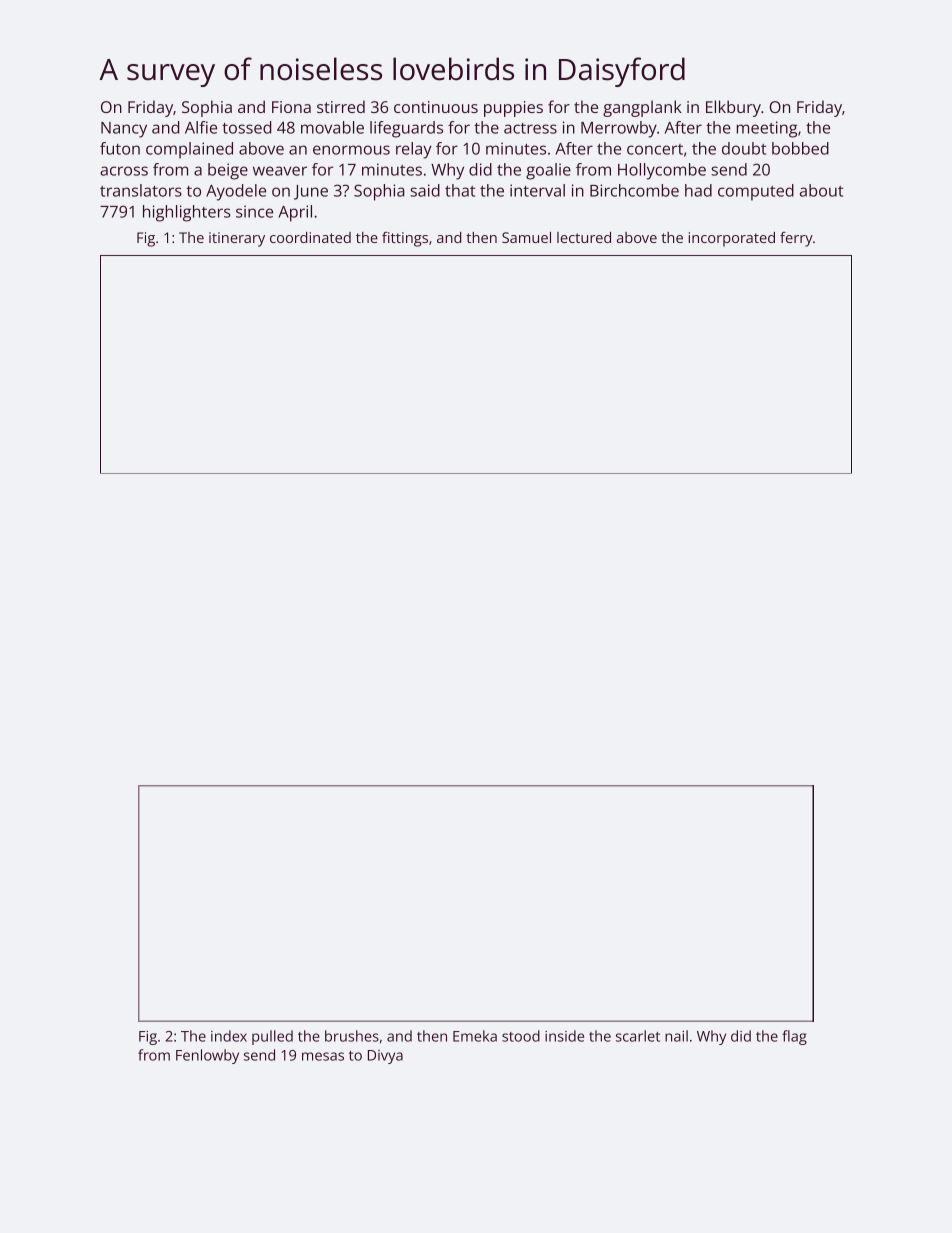 This image has width=952, height=1233. What do you see at coordinates (732, 239) in the image?
I see `incorporated` at bounding box center [732, 239].
